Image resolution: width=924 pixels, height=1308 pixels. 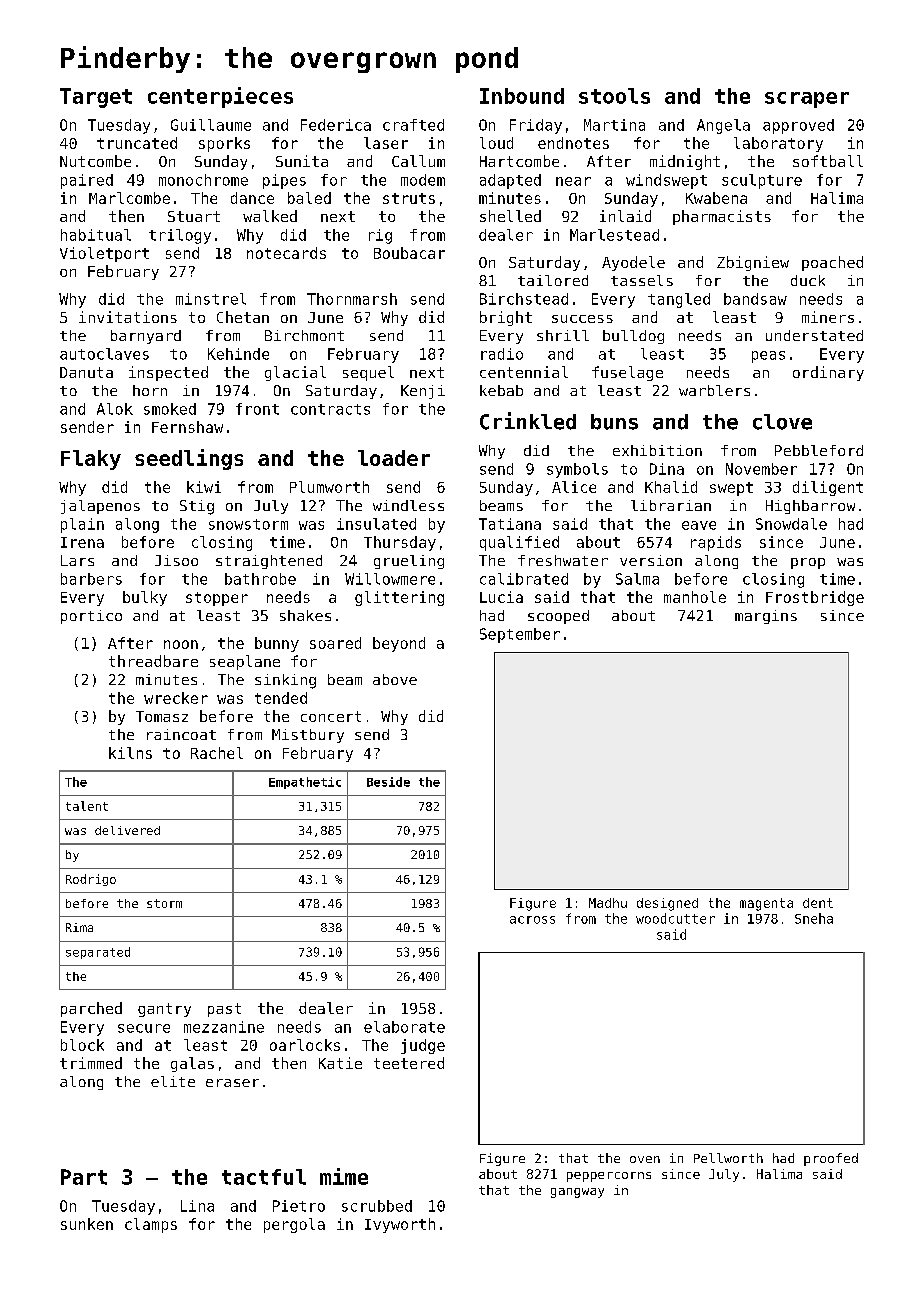 I want to click on sunken, so click(x=87, y=1224).
